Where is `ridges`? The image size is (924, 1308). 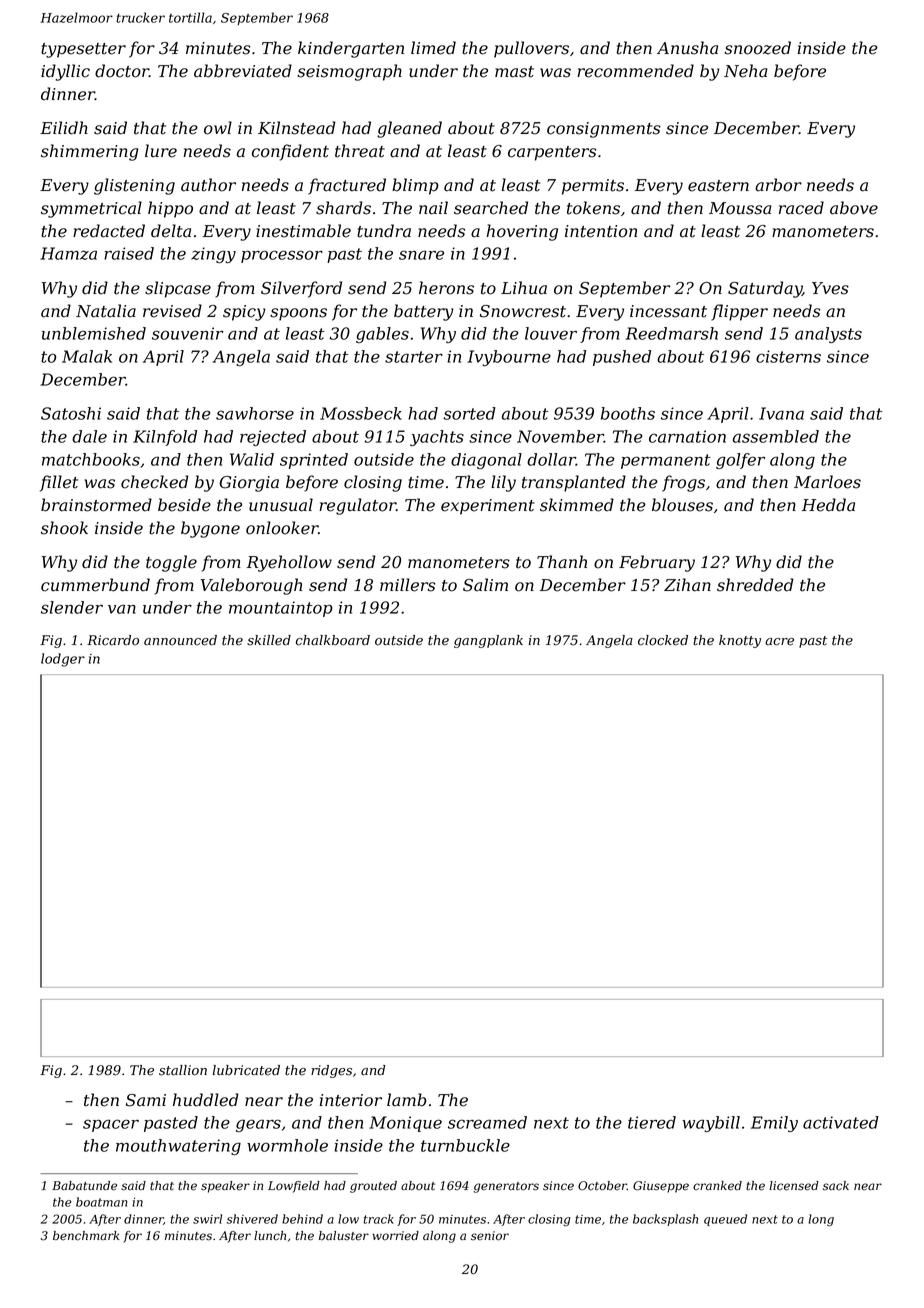
ridges is located at coordinates (331, 1071).
